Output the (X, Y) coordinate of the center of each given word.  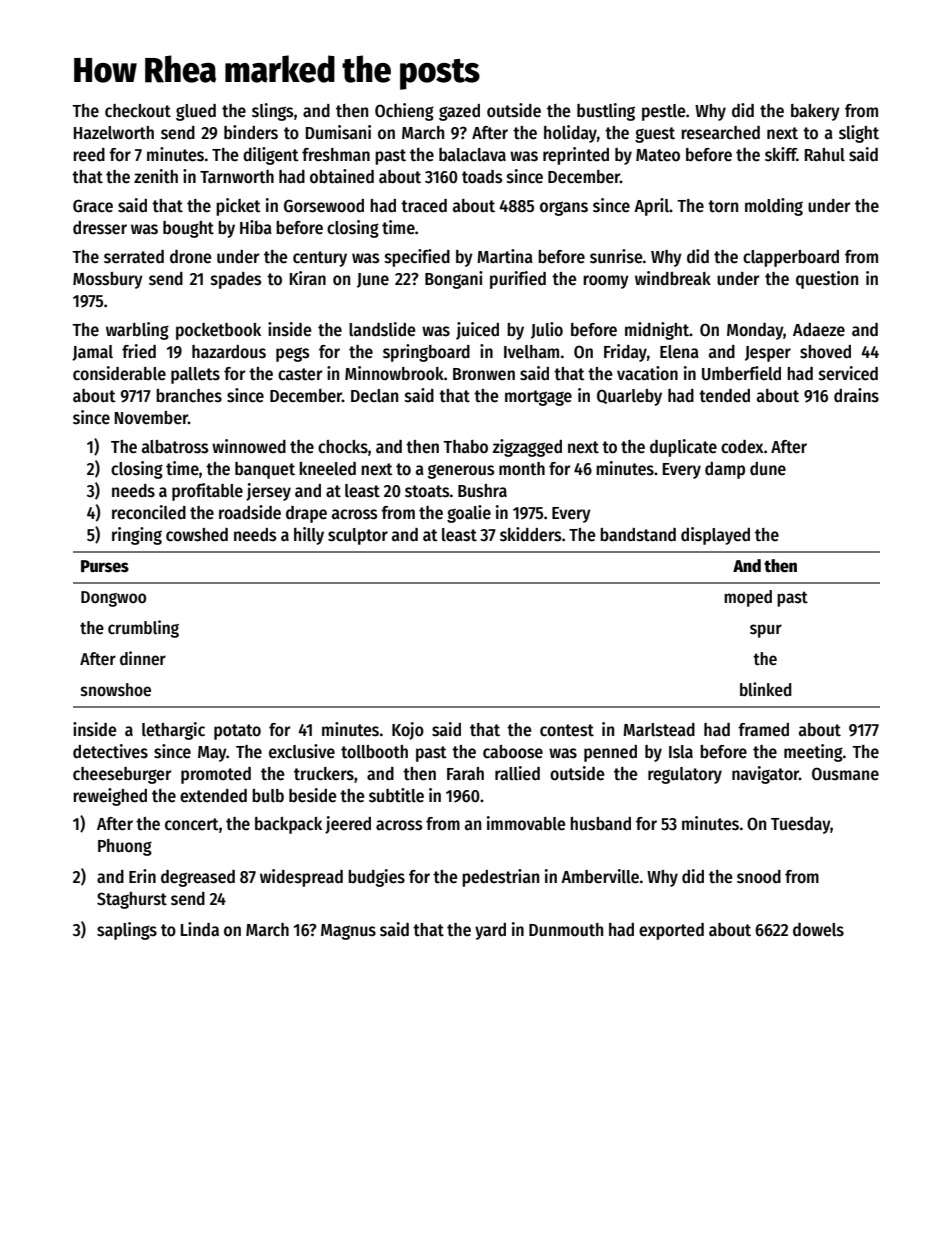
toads (482, 177)
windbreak (673, 278)
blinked (766, 689)
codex (742, 447)
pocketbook (218, 331)
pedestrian (500, 878)
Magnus (348, 932)
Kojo (408, 731)
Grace (93, 206)
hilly (309, 536)
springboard (426, 353)
